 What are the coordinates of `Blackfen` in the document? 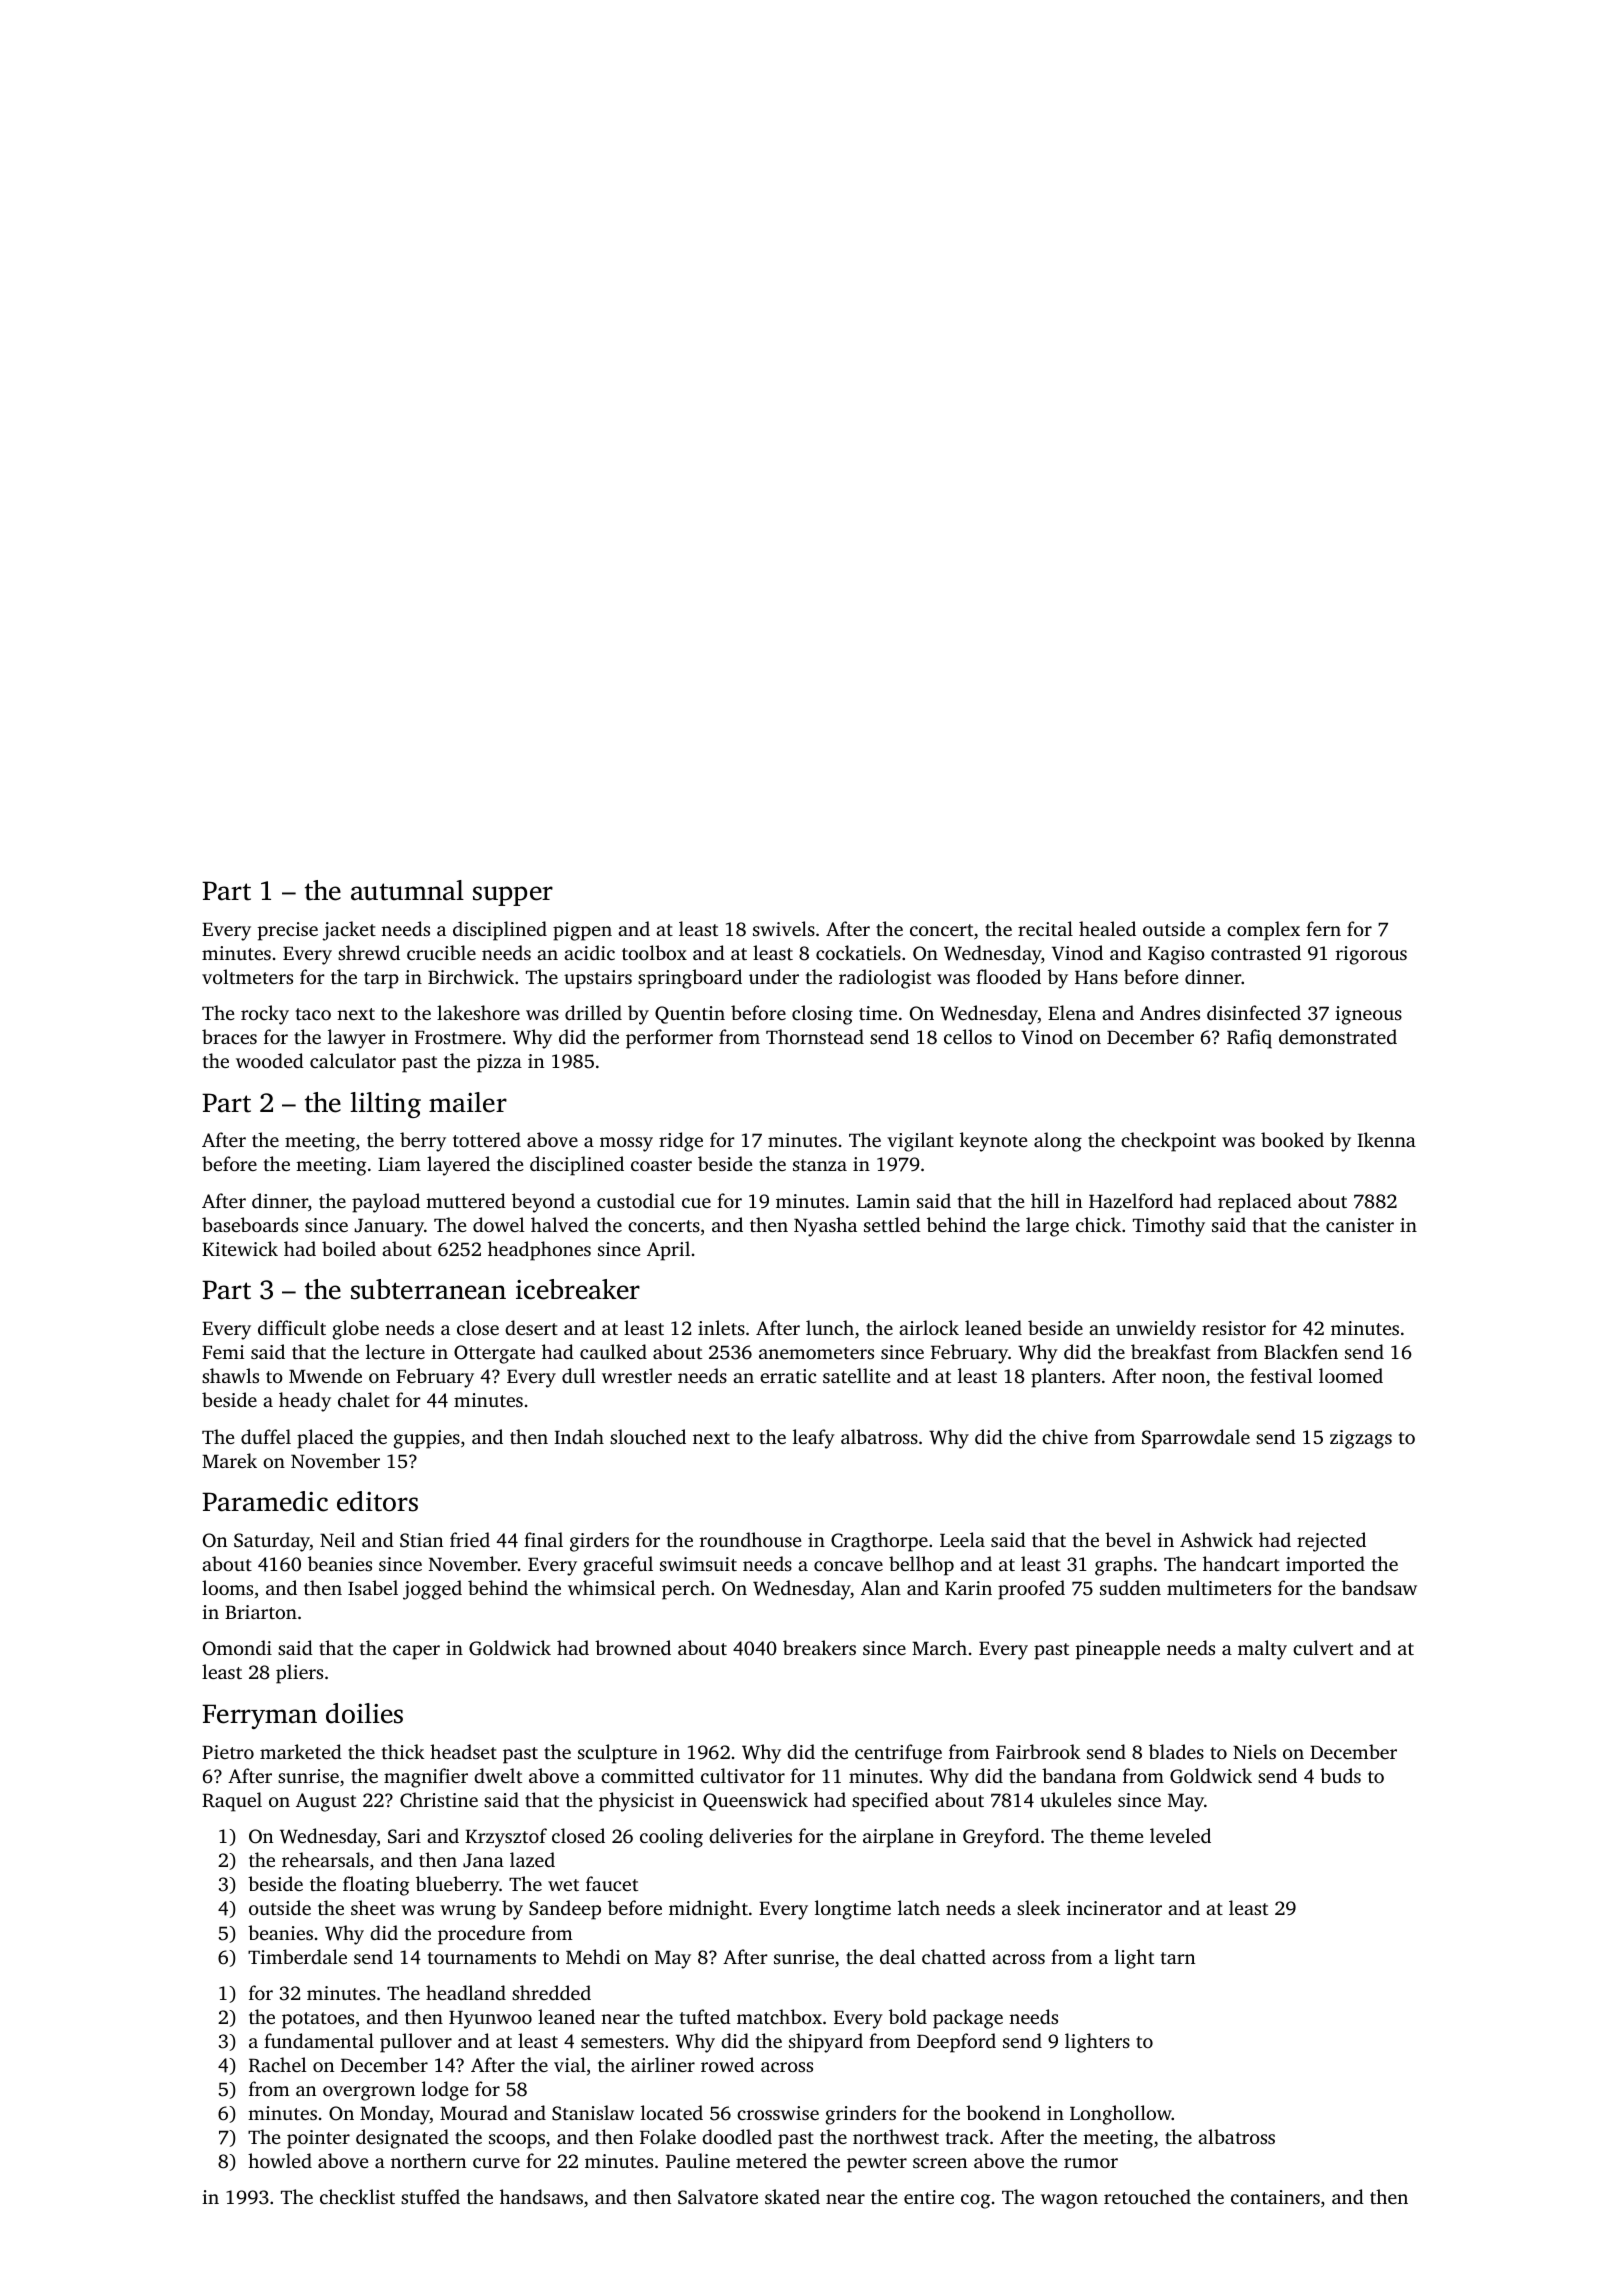 It's located at (1301, 1351).
